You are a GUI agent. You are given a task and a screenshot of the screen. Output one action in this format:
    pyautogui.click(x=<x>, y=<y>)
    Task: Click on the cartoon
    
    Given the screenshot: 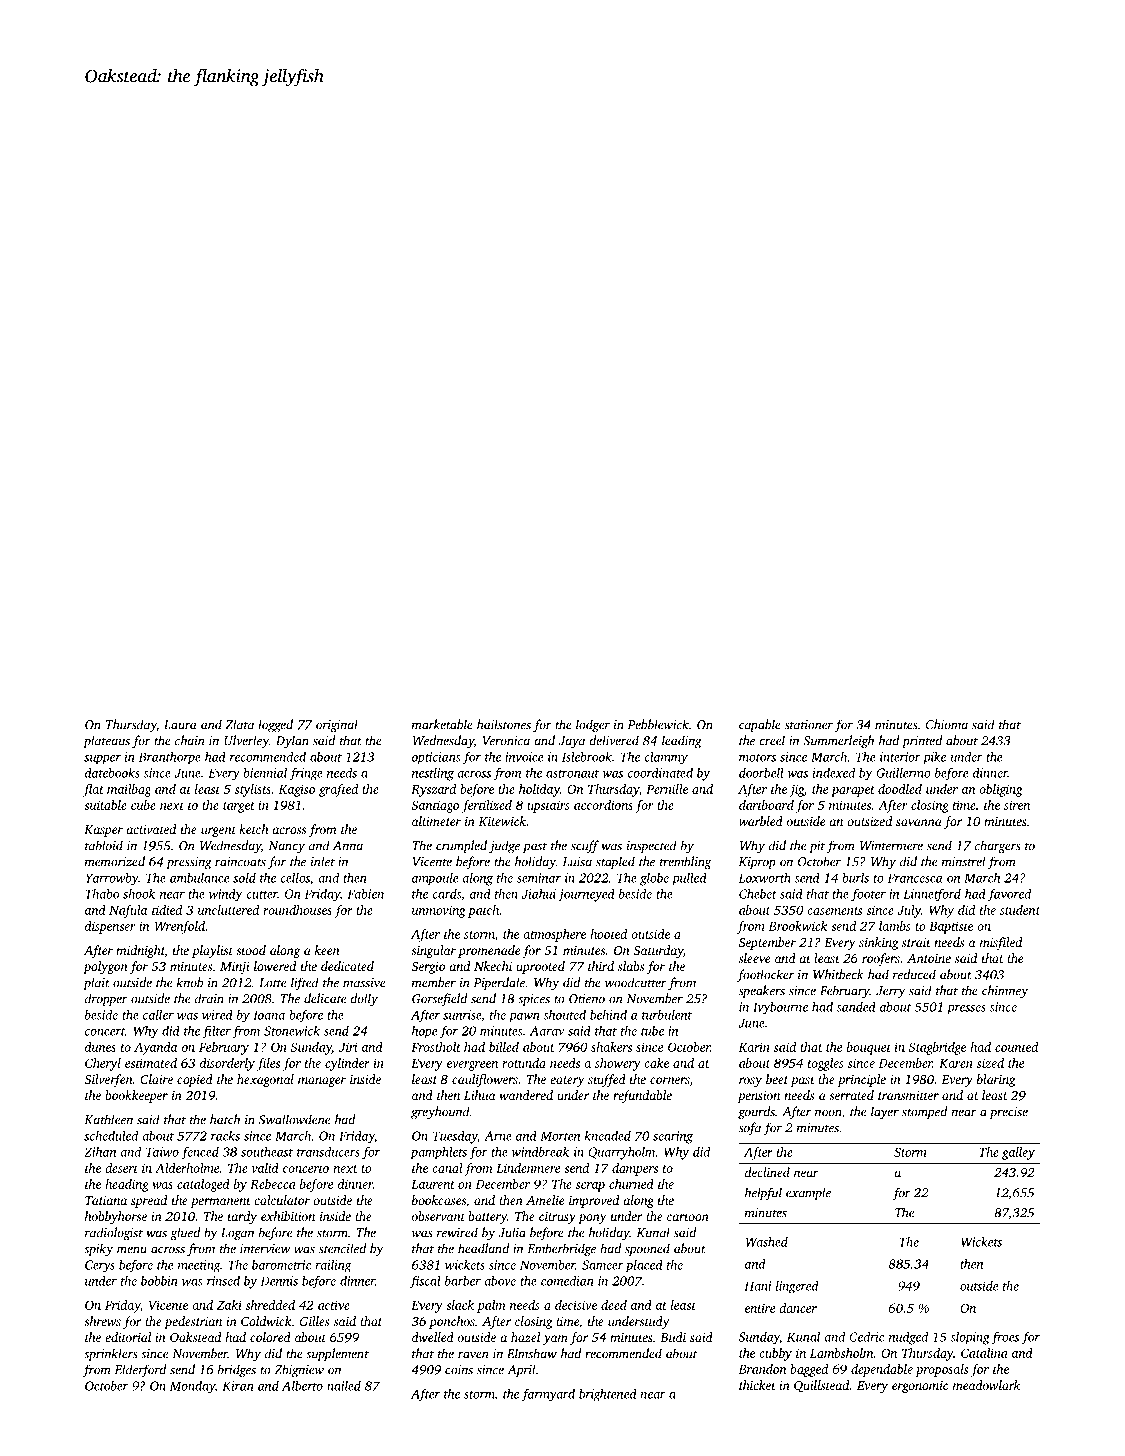 What is the action you would take?
    pyautogui.click(x=688, y=1217)
